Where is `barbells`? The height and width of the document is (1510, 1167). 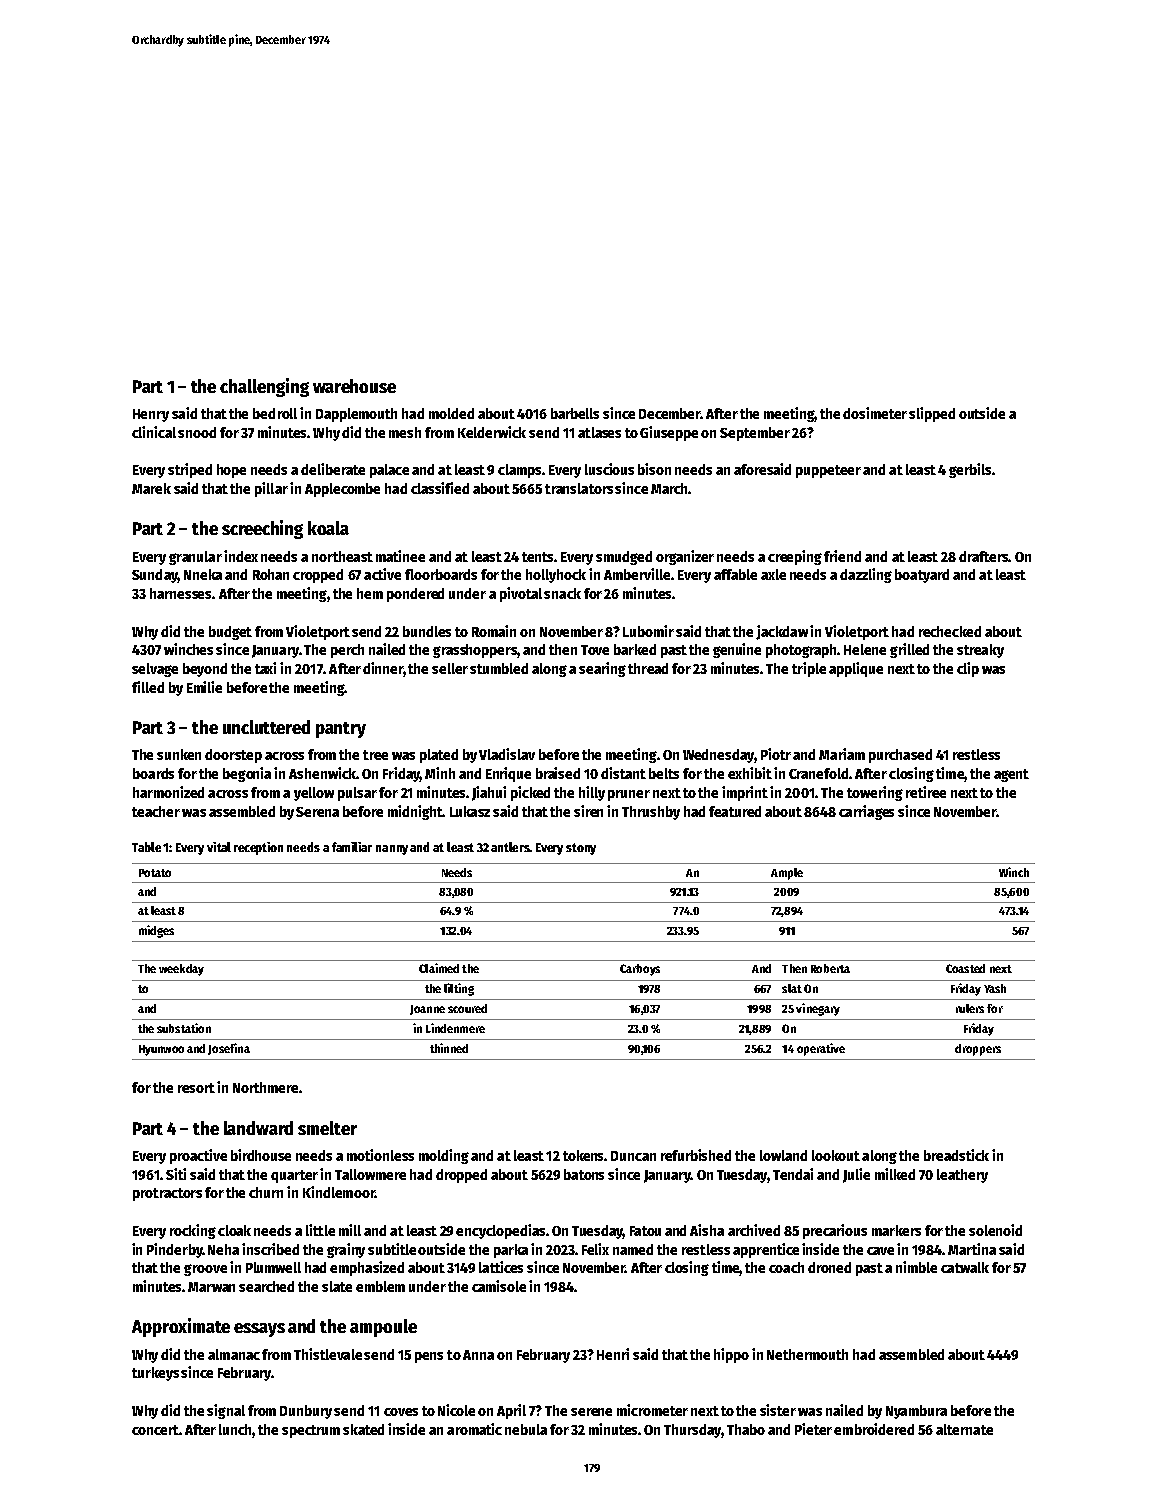 barbells is located at coordinates (575, 413).
